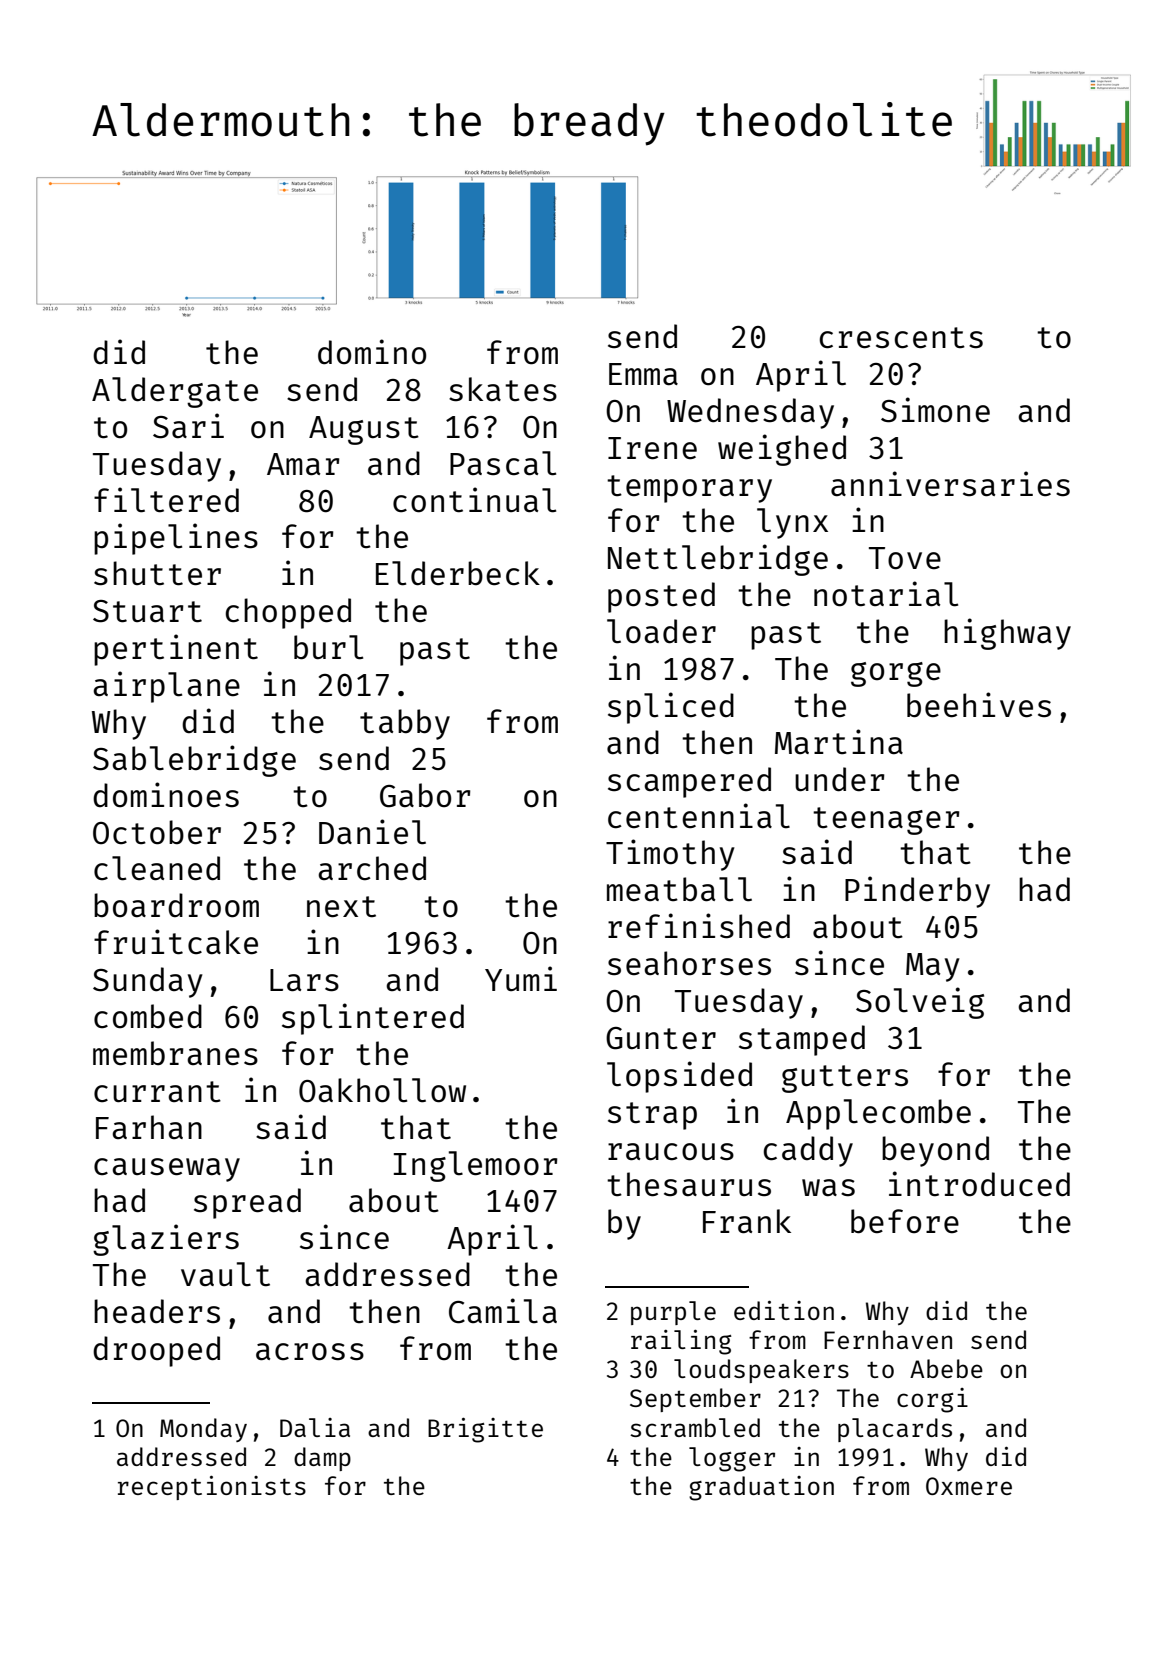  I want to click on Pinderby, so click(917, 892).
